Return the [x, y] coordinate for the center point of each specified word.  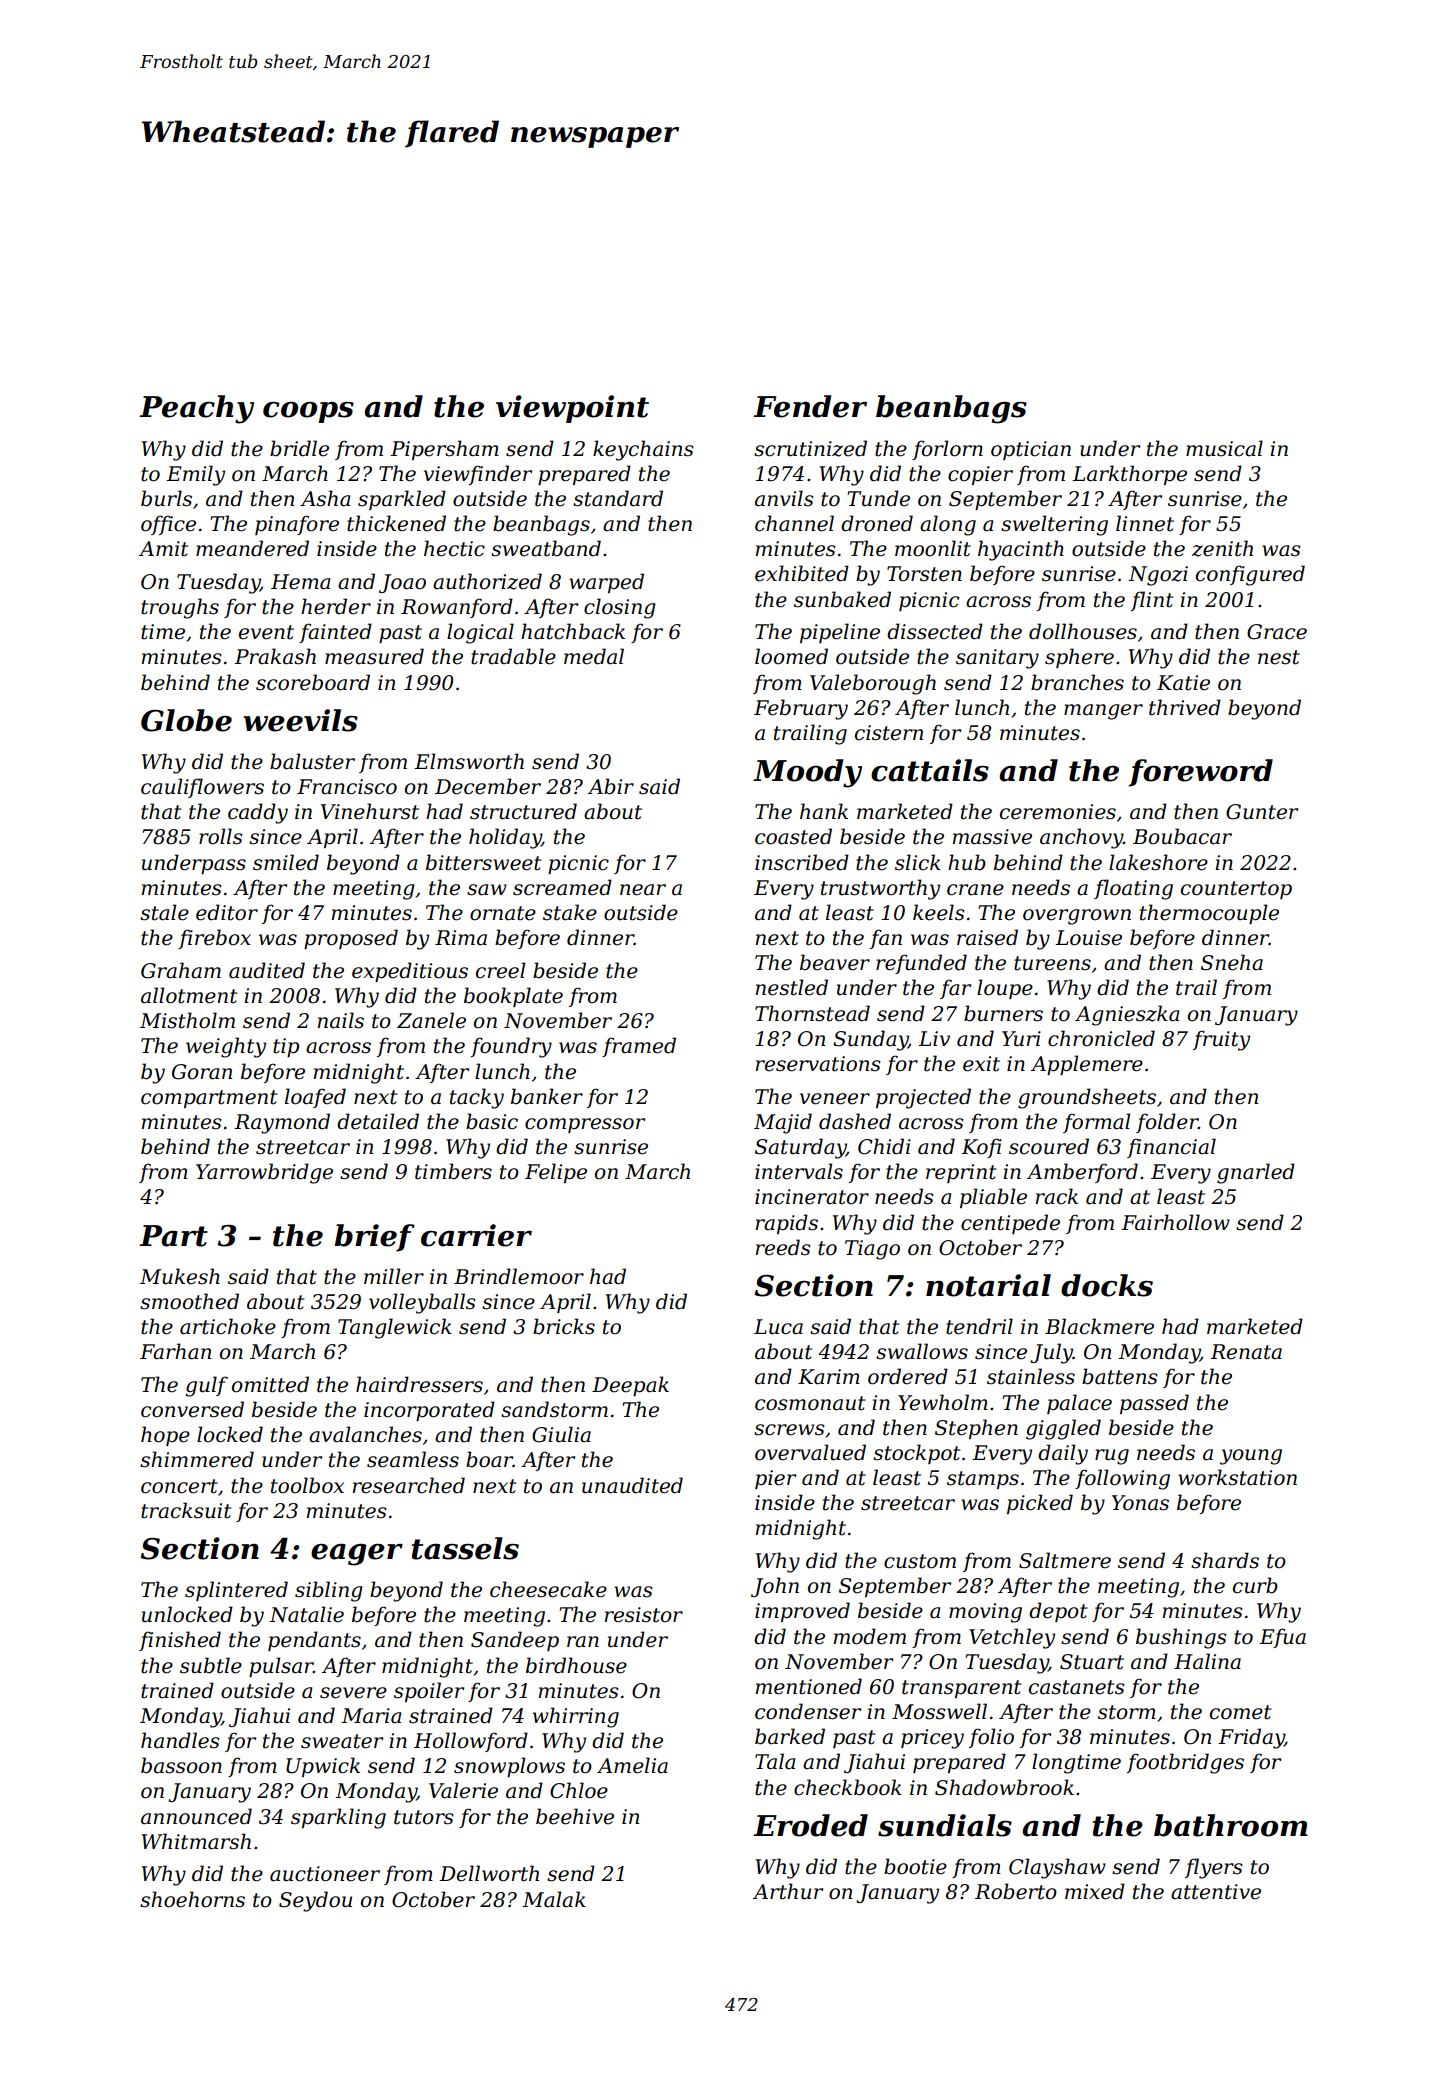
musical [1224, 448]
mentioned [809, 1686]
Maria [371, 1716]
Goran [202, 1072]
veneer [835, 1099]
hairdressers [419, 1384]
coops [308, 412]
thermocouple [1209, 914]
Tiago [872, 1250]
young [1251, 1457]
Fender [810, 406]
